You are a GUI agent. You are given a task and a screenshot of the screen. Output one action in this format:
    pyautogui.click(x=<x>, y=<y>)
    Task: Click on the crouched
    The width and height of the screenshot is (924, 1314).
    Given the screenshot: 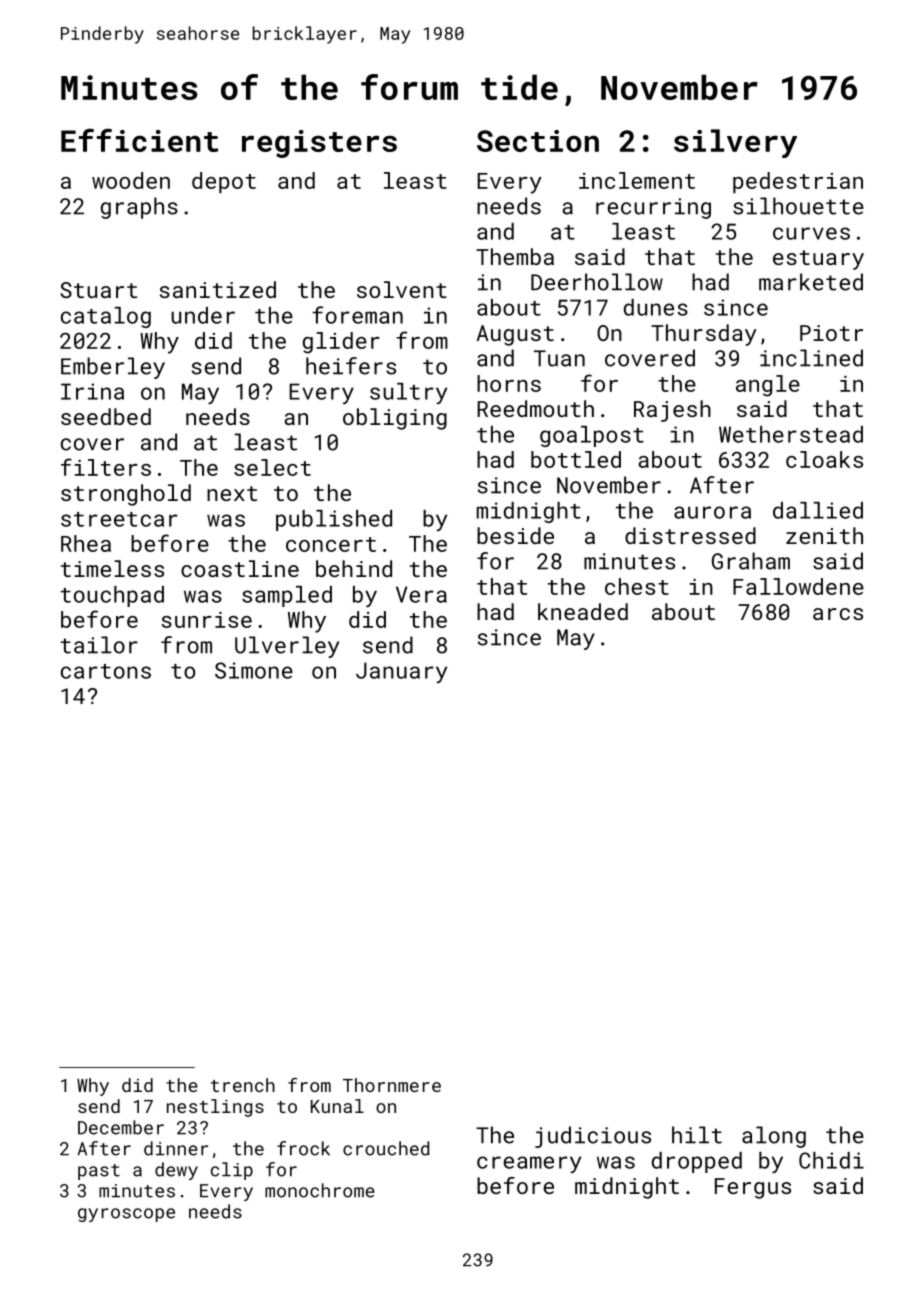 What is the action you would take?
    pyautogui.click(x=386, y=1148)
